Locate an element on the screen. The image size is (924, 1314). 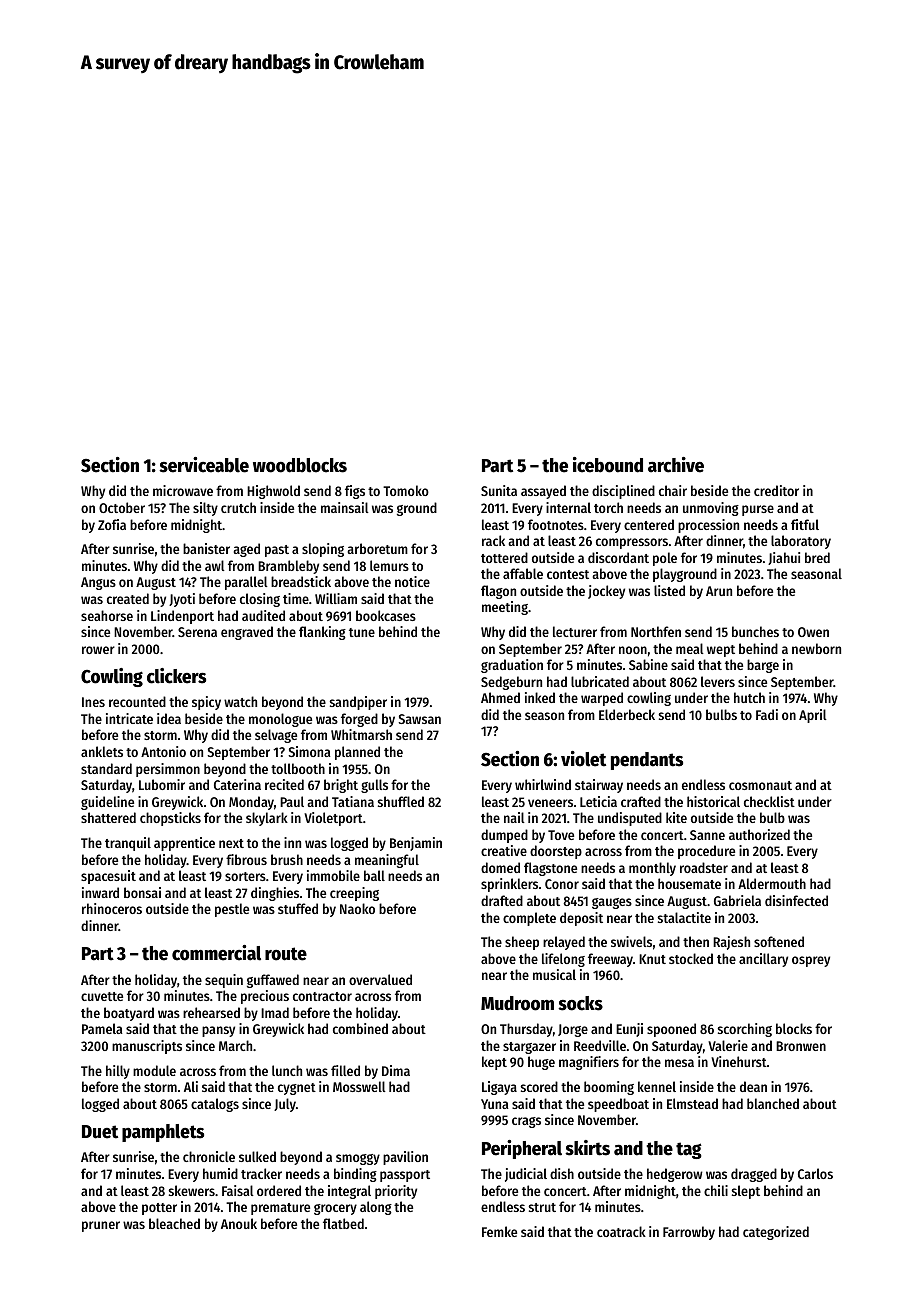
icebound is located at coordinates (608, 465).
